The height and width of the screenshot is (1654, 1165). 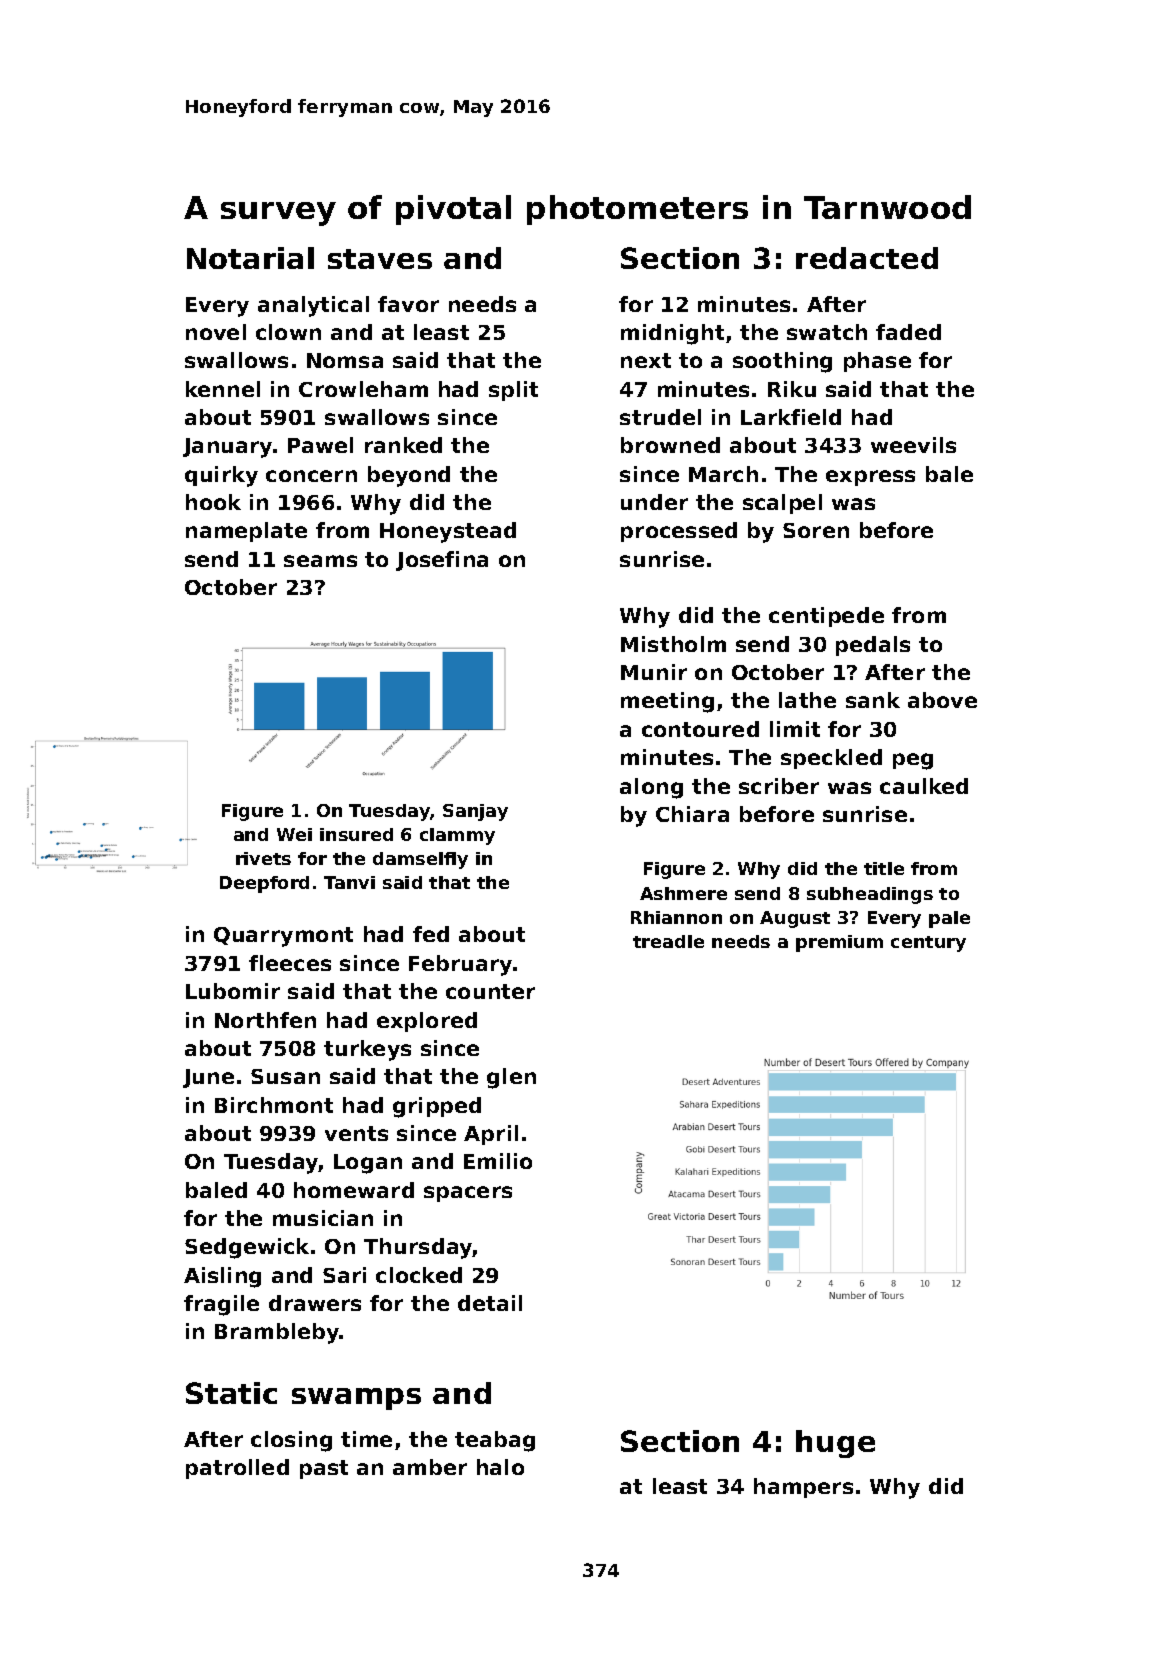 I want to click on Birchmont, so click(x=274, y=1105).
